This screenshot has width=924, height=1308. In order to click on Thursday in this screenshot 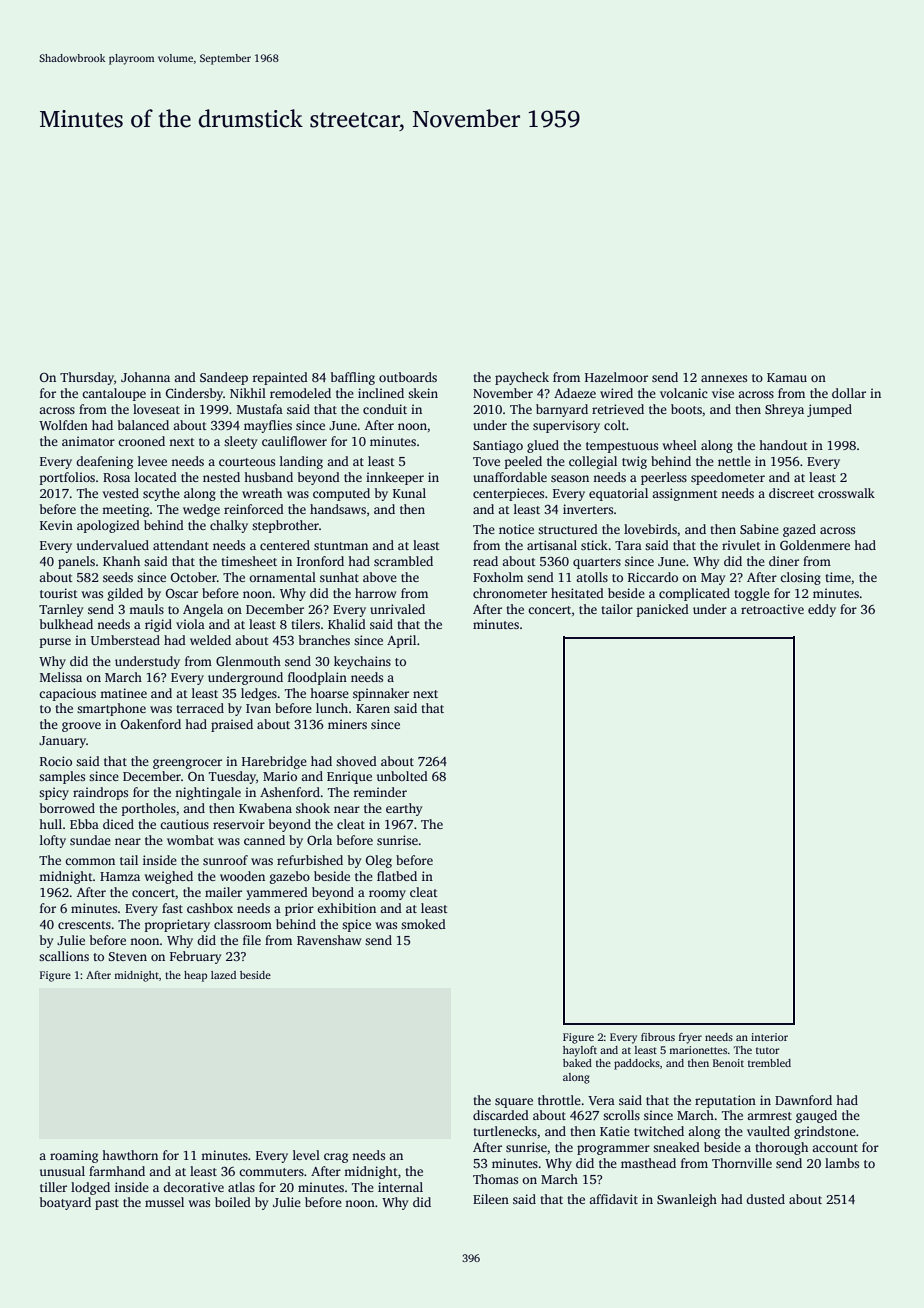, I will do `click(87, 378)`.
